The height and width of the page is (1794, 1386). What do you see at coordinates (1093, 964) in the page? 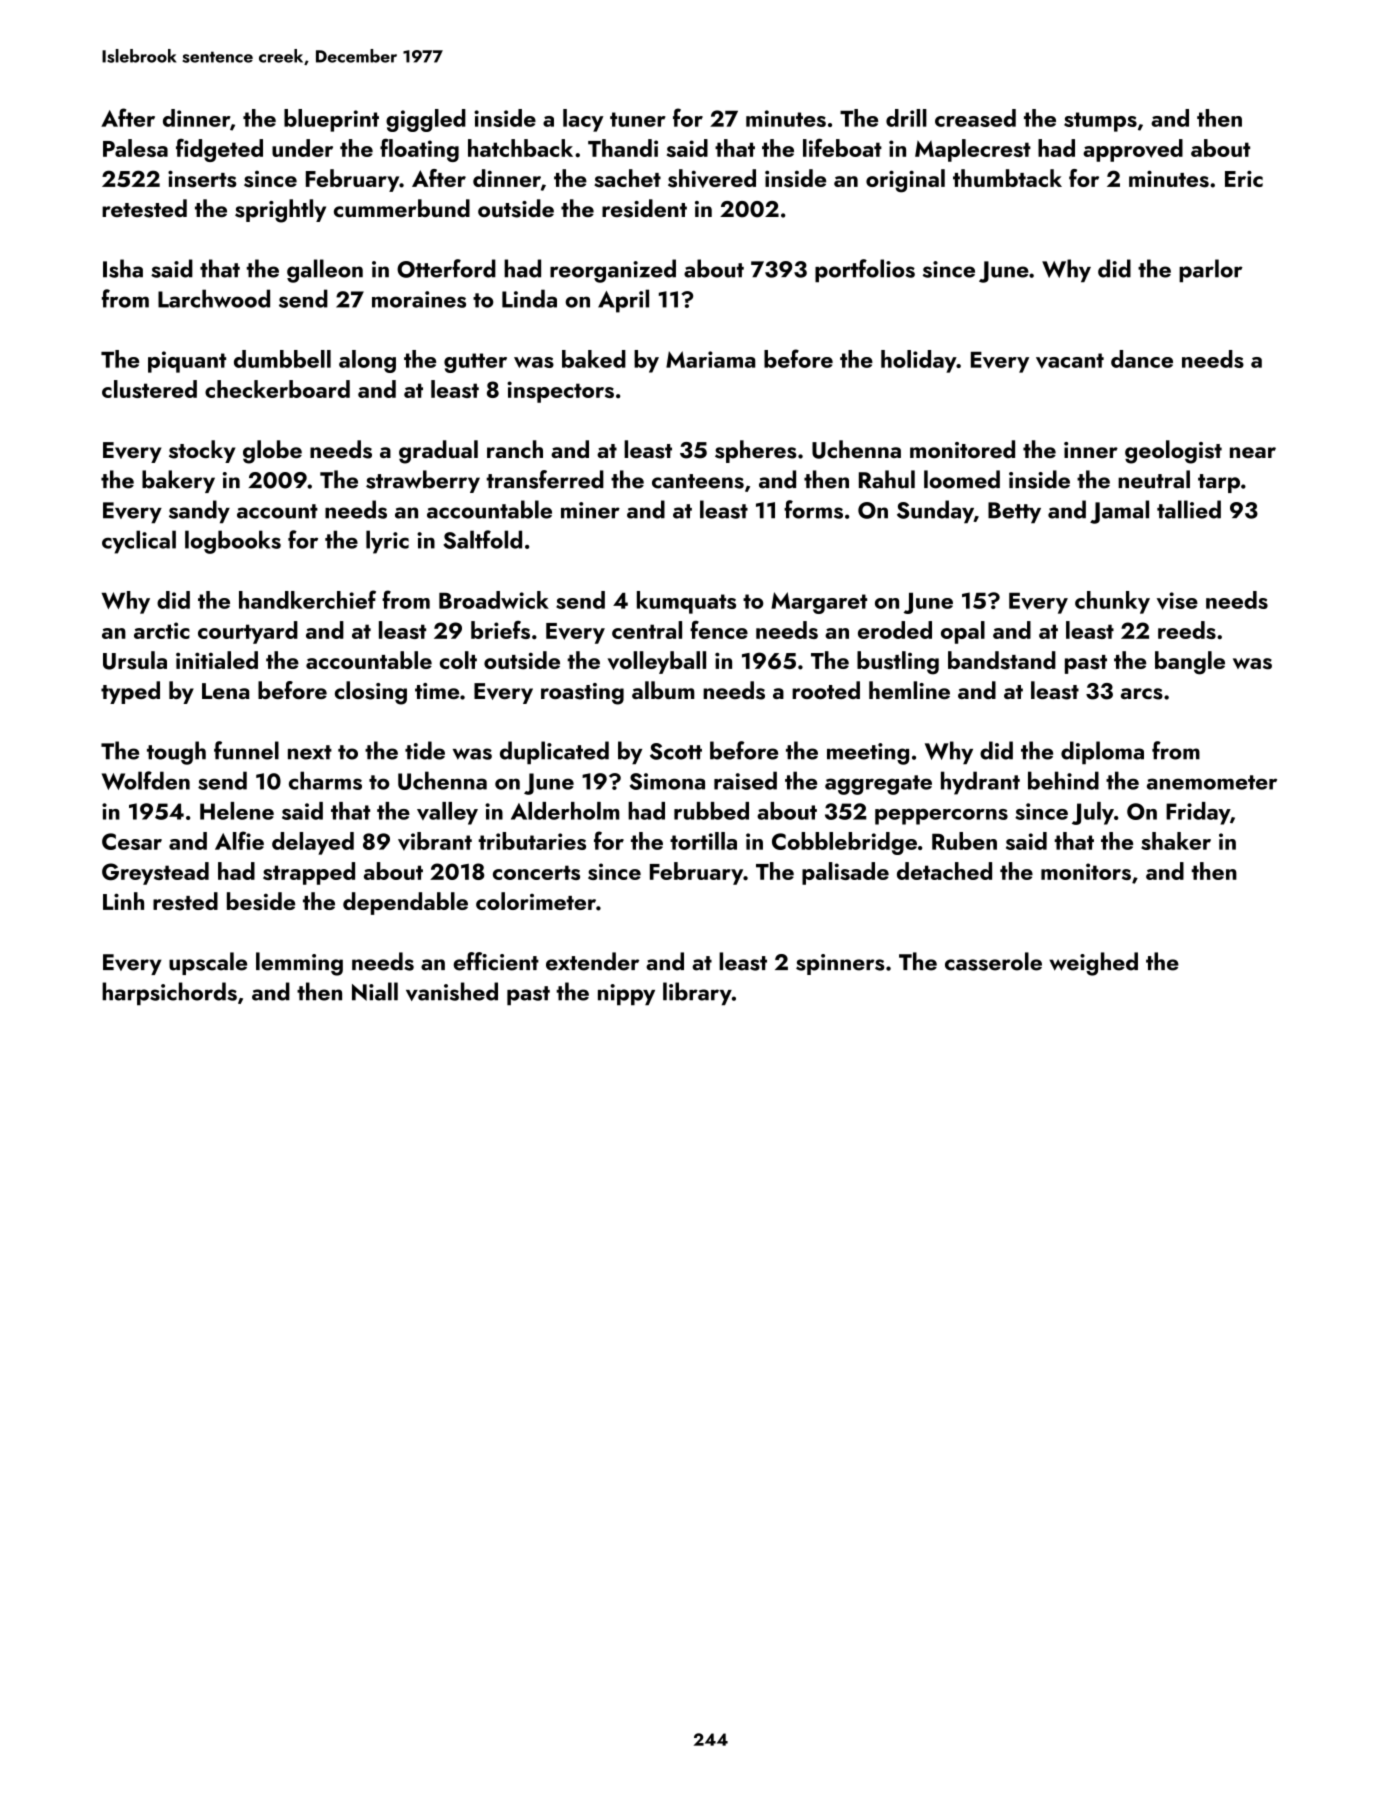
I see `weighed` at bounding box center [1093, 964].
